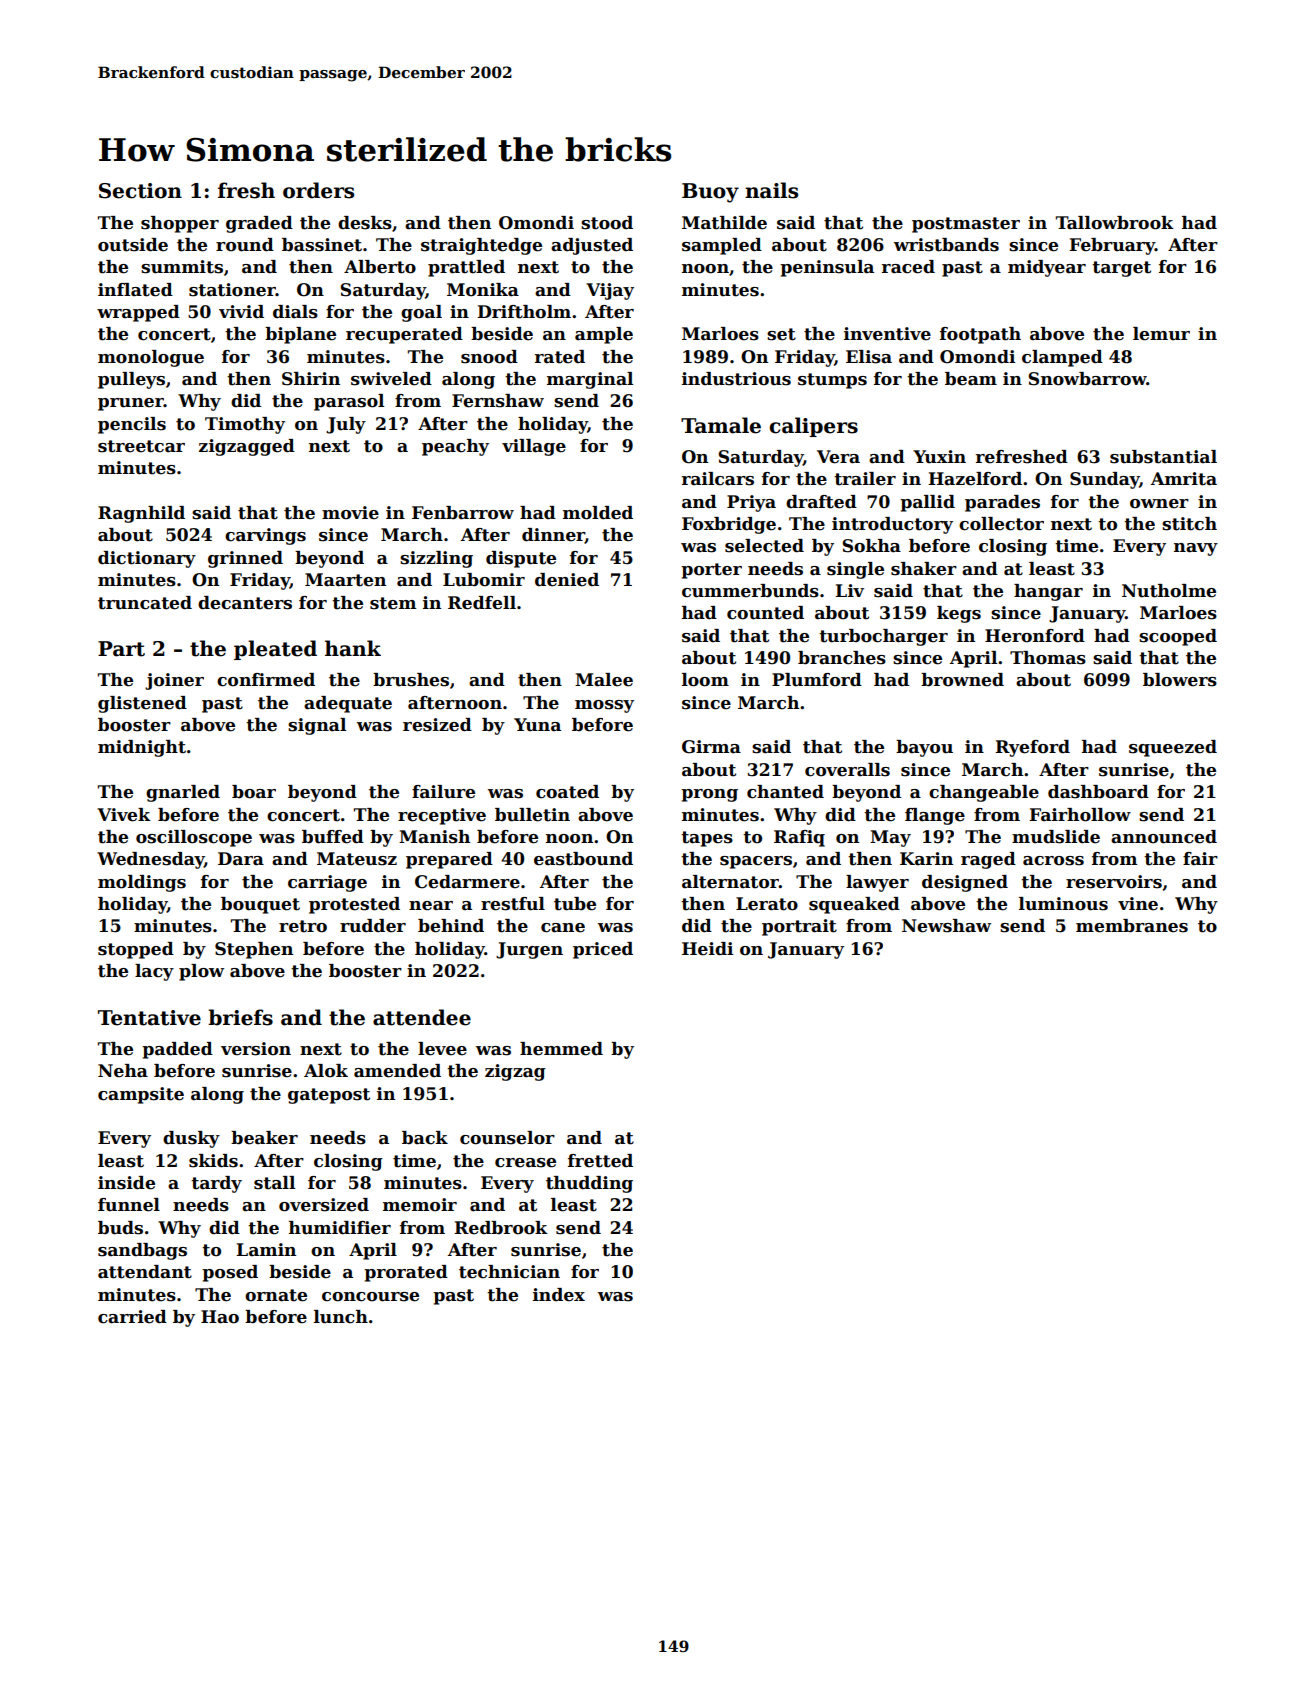 The image size is (1315, 1702). I want to click on truncated, so click(145, 603).
